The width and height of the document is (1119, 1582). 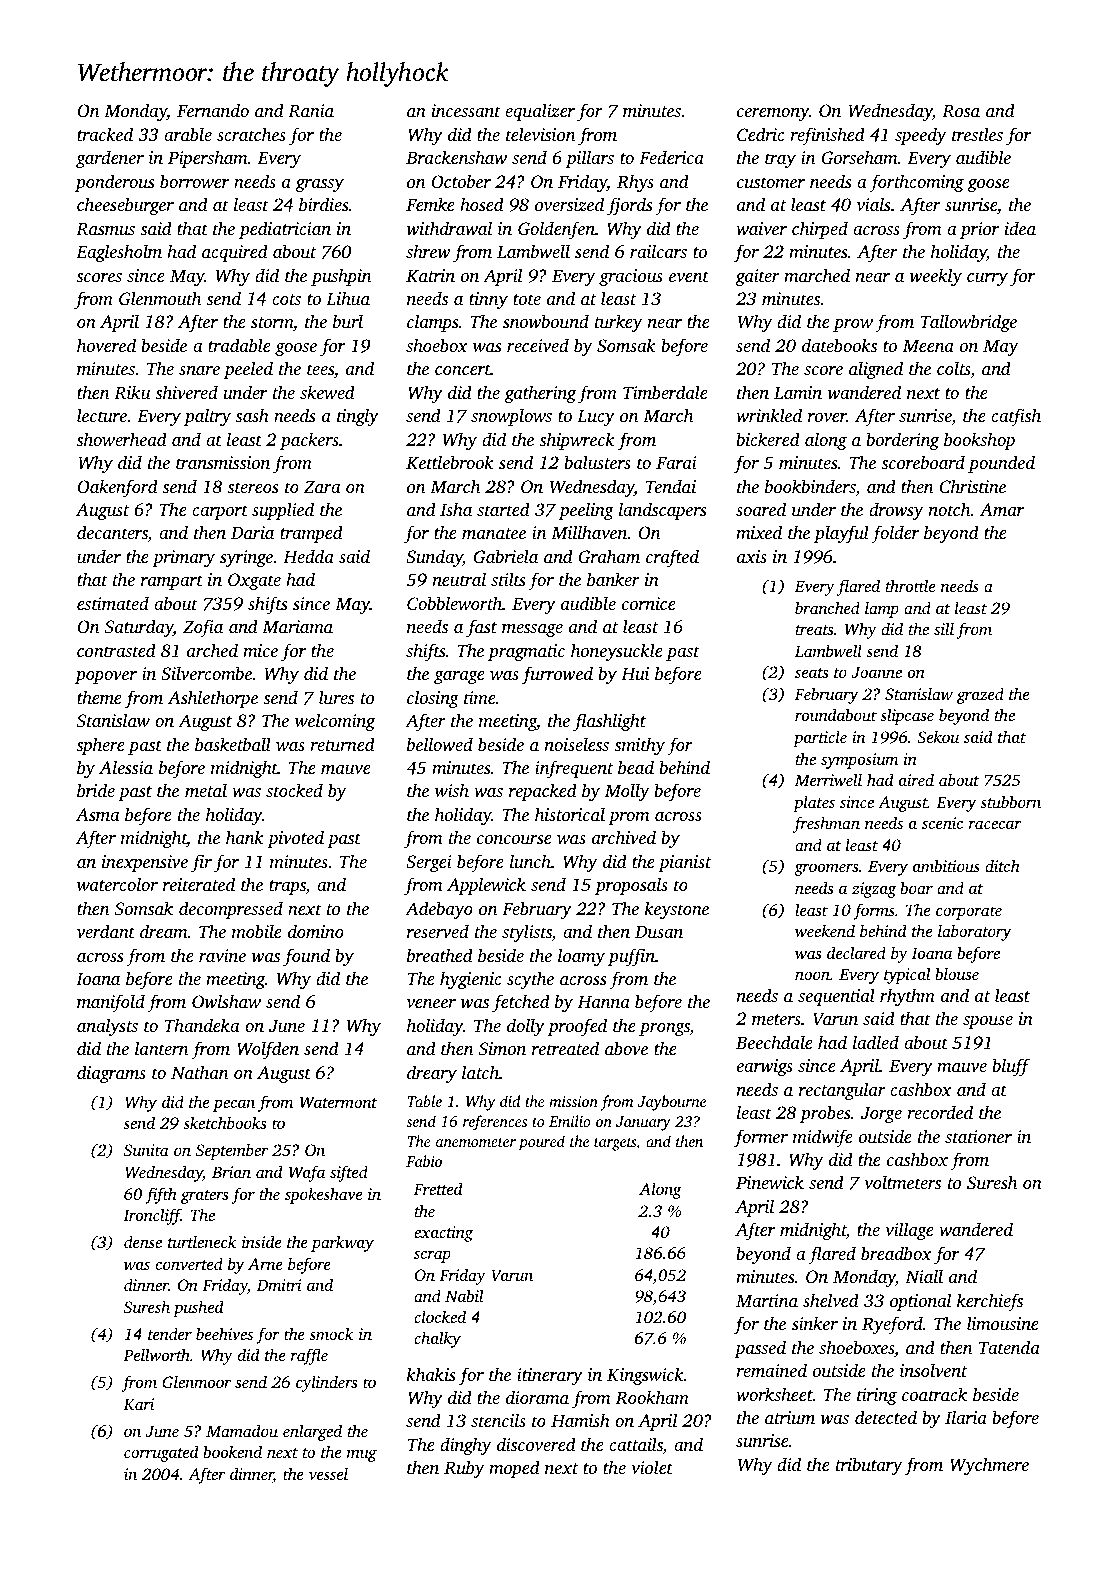 I want to click on Rosa, so click(x=961, y=111).
